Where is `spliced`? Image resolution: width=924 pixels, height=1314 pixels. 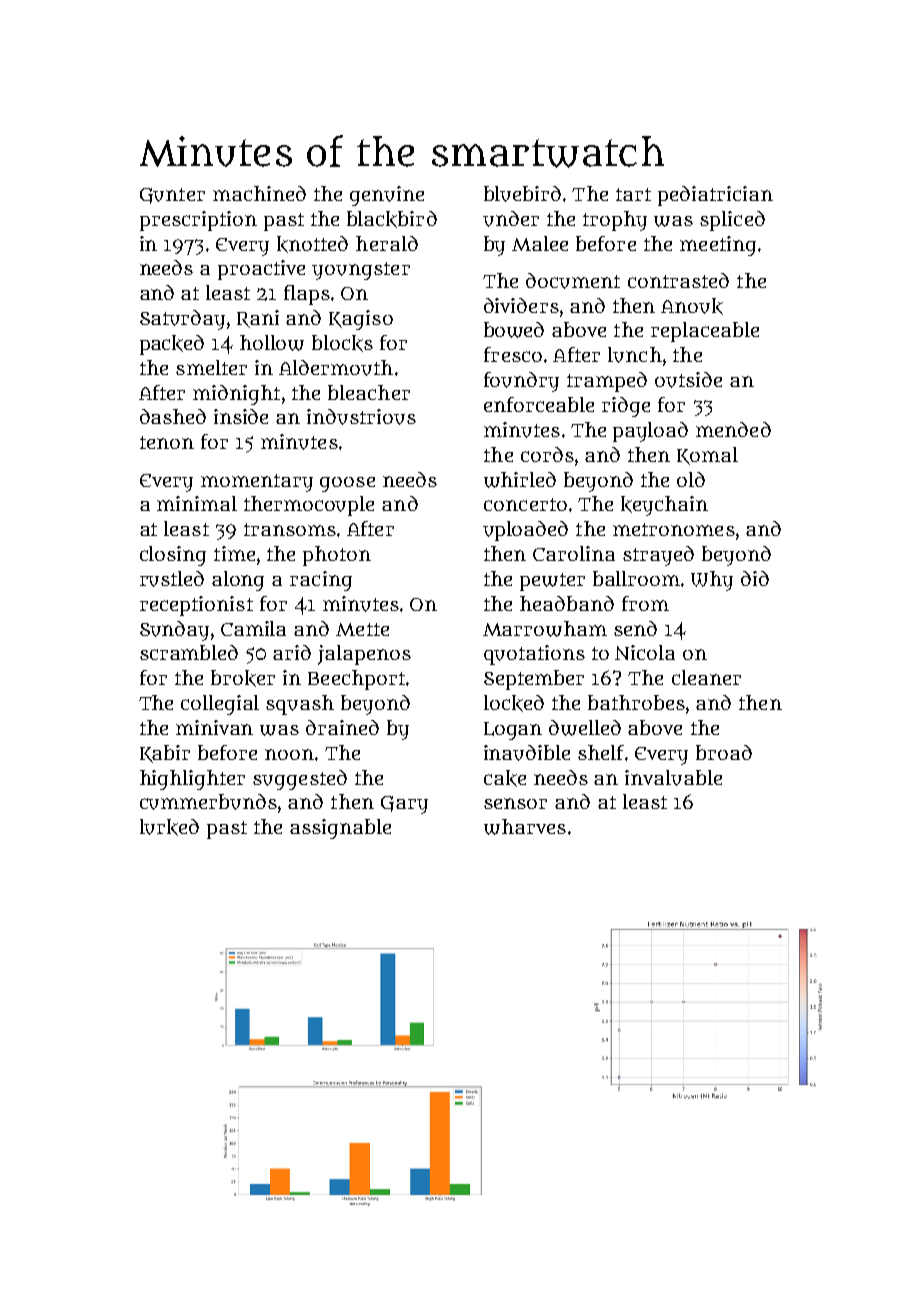 spliced is located at coordinates (732, 221).
